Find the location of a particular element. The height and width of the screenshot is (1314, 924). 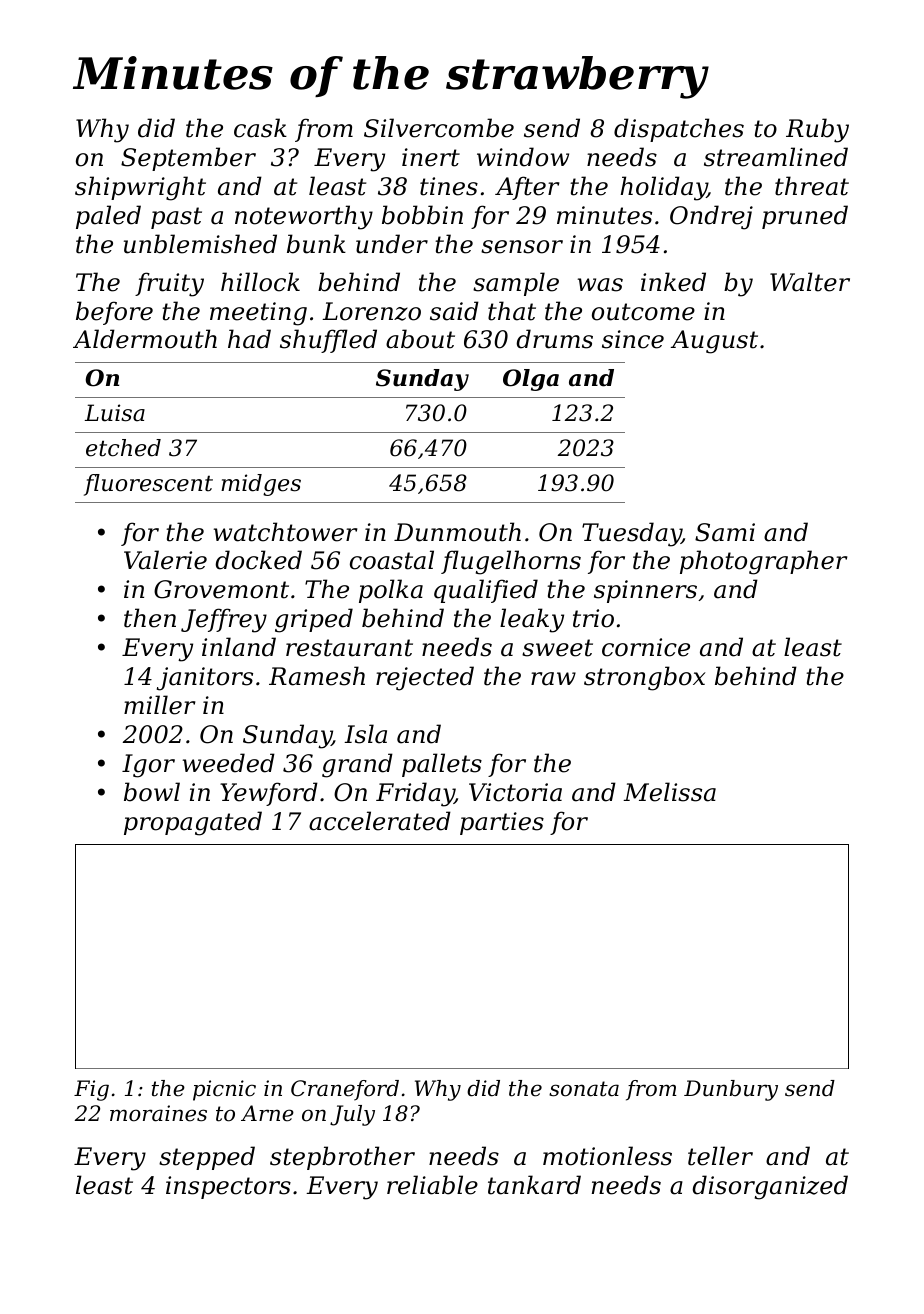

Melissa is located at coordinates (669, 792).
